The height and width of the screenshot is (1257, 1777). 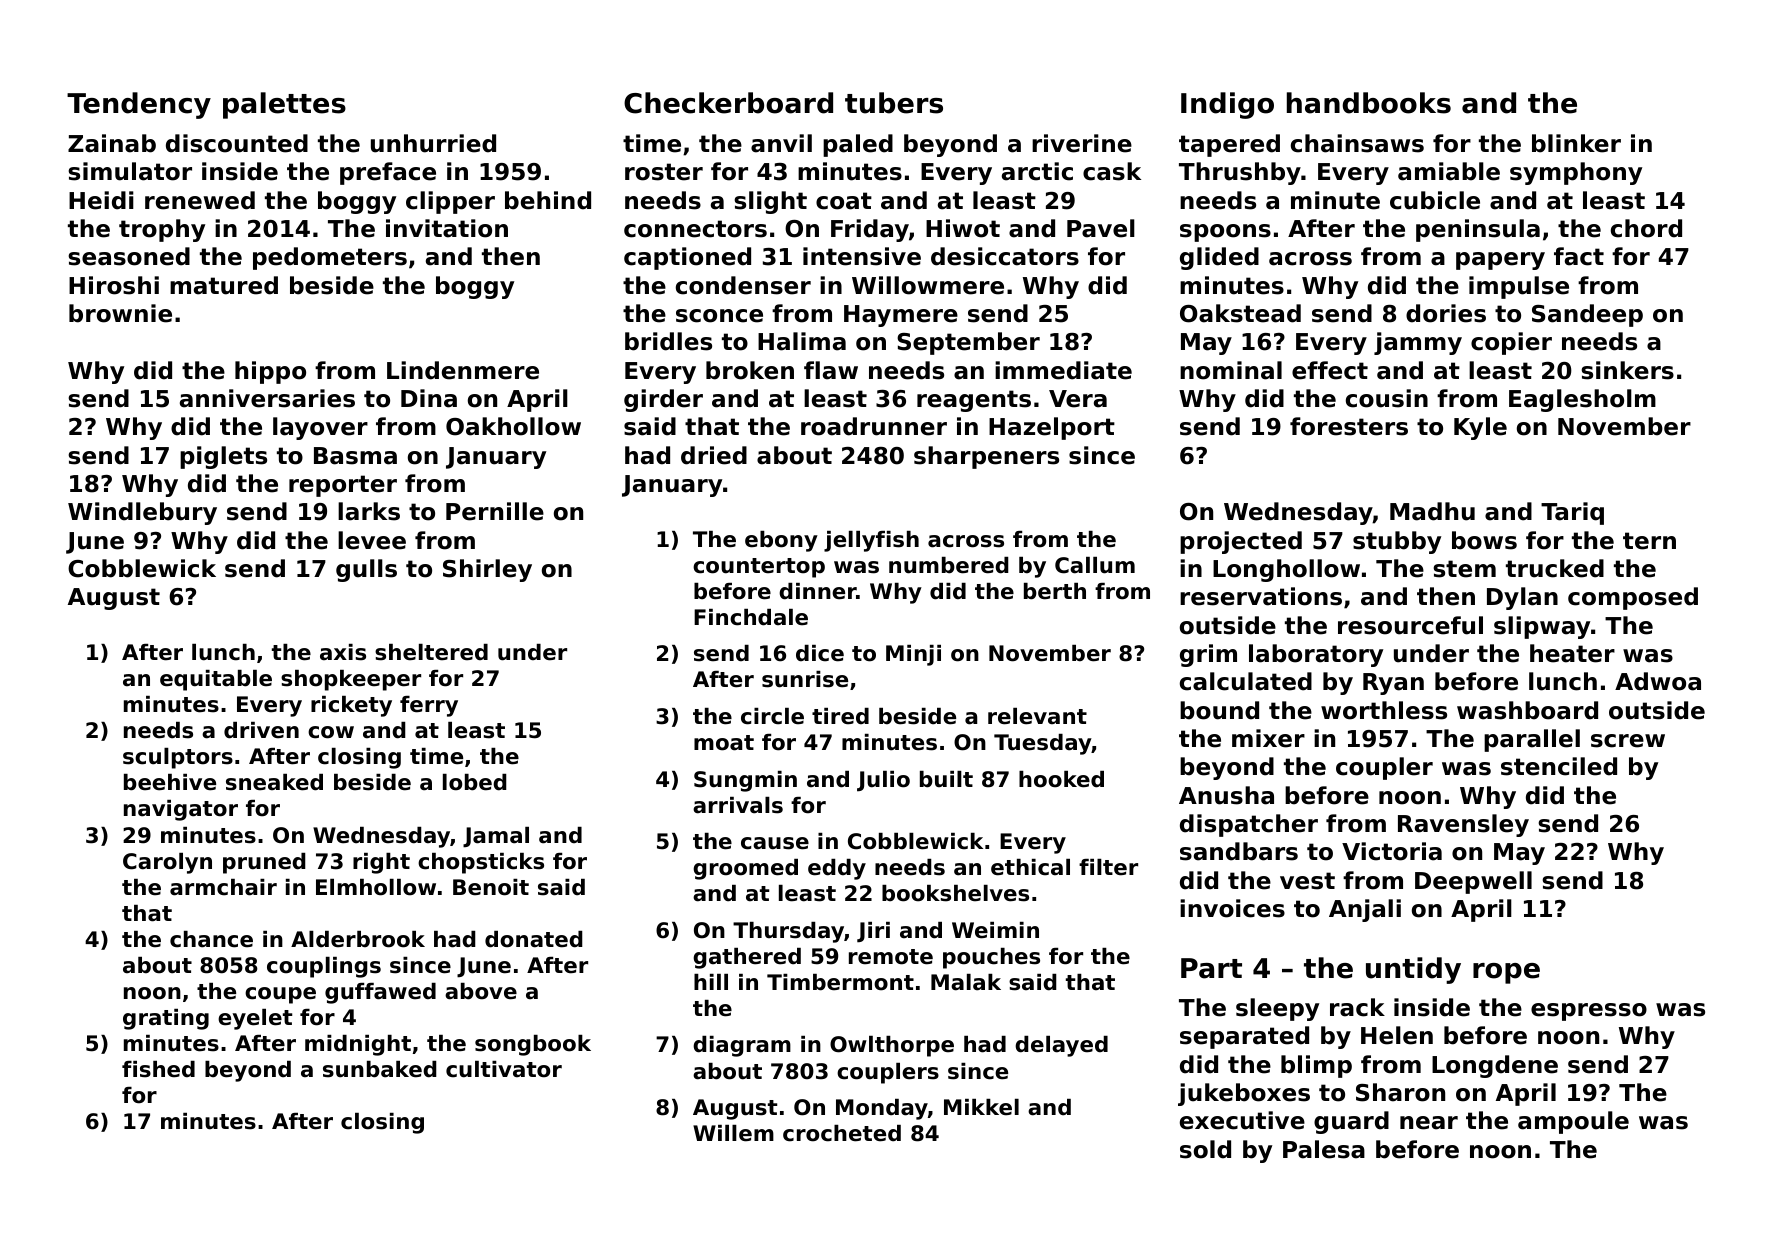 What do you see at coordinates (1108, 867) in the screenshot?
I see `filter` at bounding box center [1108, 867].
